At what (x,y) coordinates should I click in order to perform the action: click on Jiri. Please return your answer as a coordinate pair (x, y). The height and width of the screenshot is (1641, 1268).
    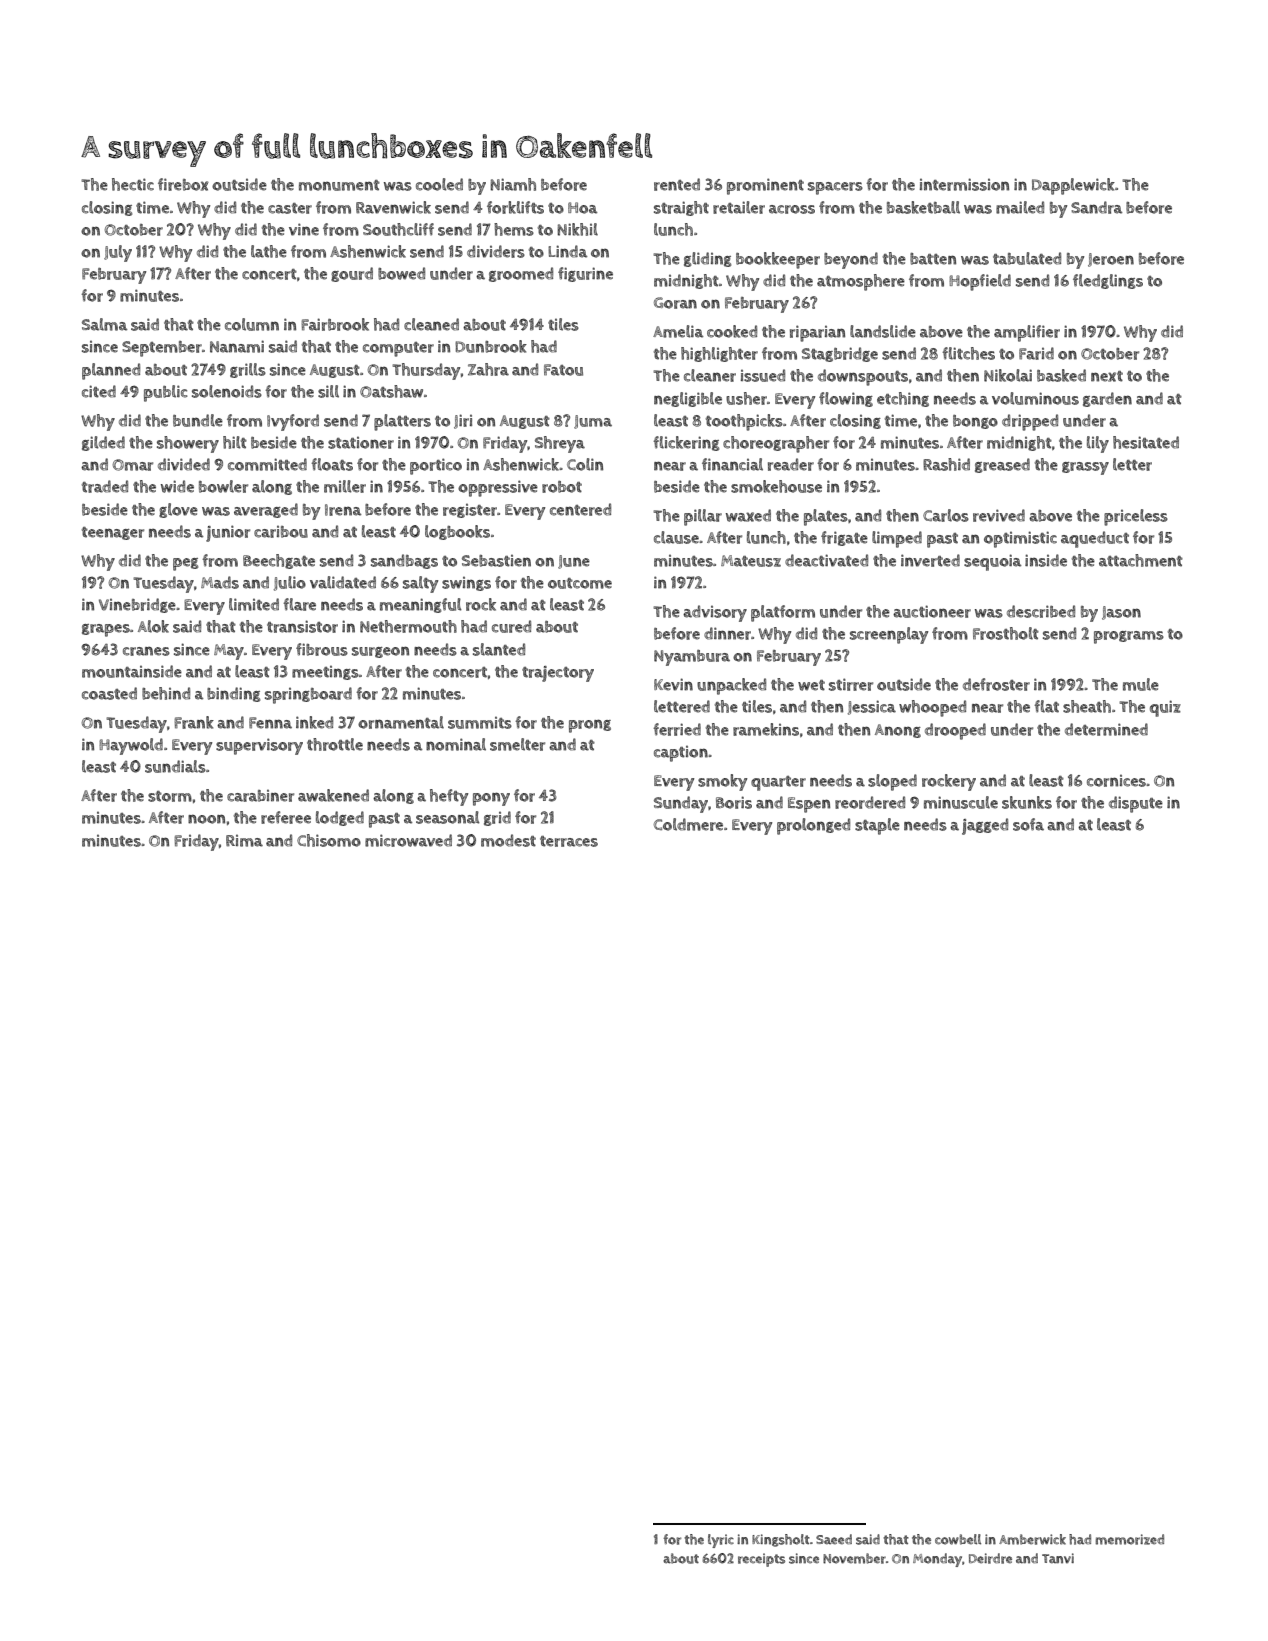
    Looking at the image, I should click on (463, 421).
